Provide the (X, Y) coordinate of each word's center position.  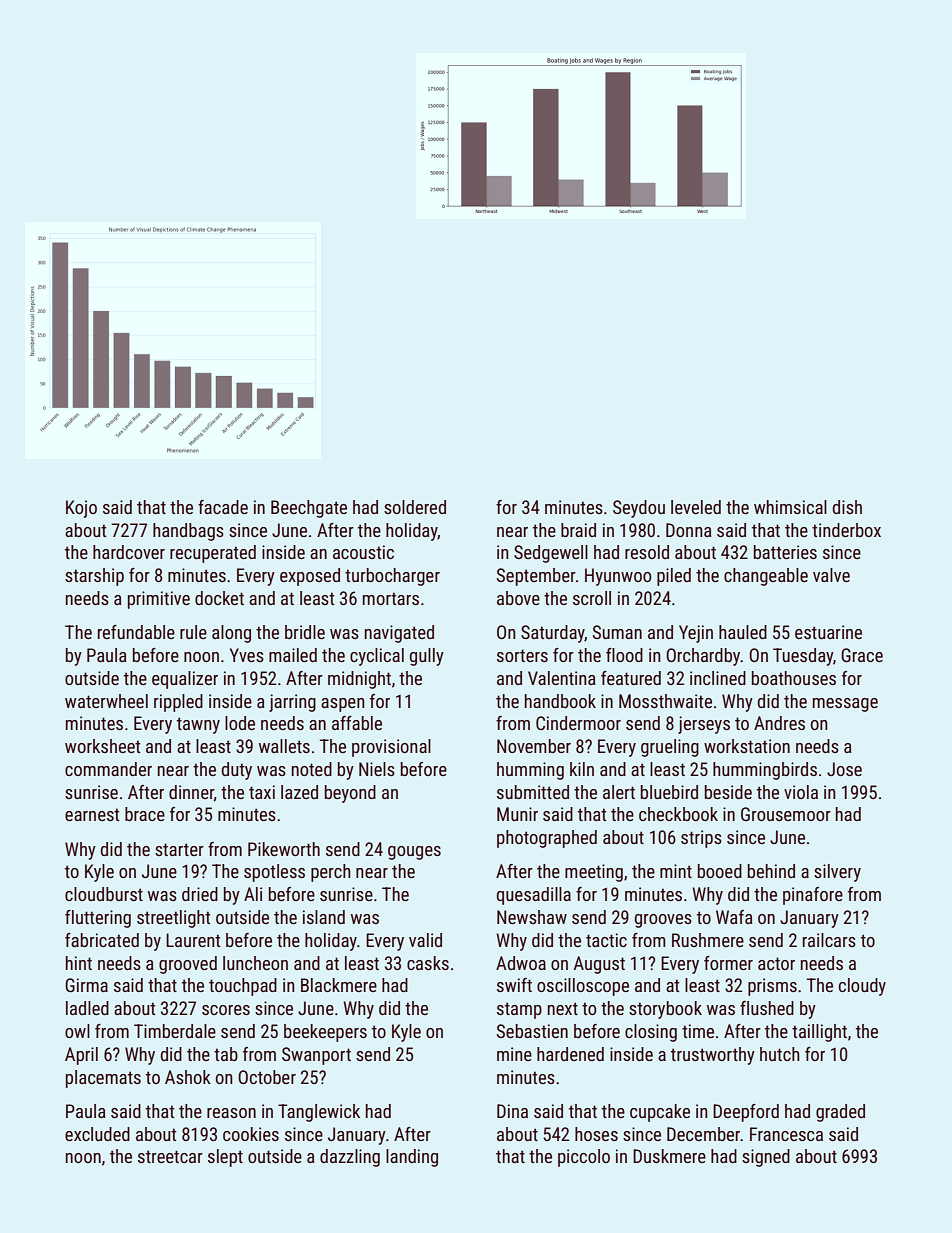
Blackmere (339, 985)
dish (847, 507)
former (728, 963)
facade (223, 507)
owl (77, 1031)
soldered (415, 507)
